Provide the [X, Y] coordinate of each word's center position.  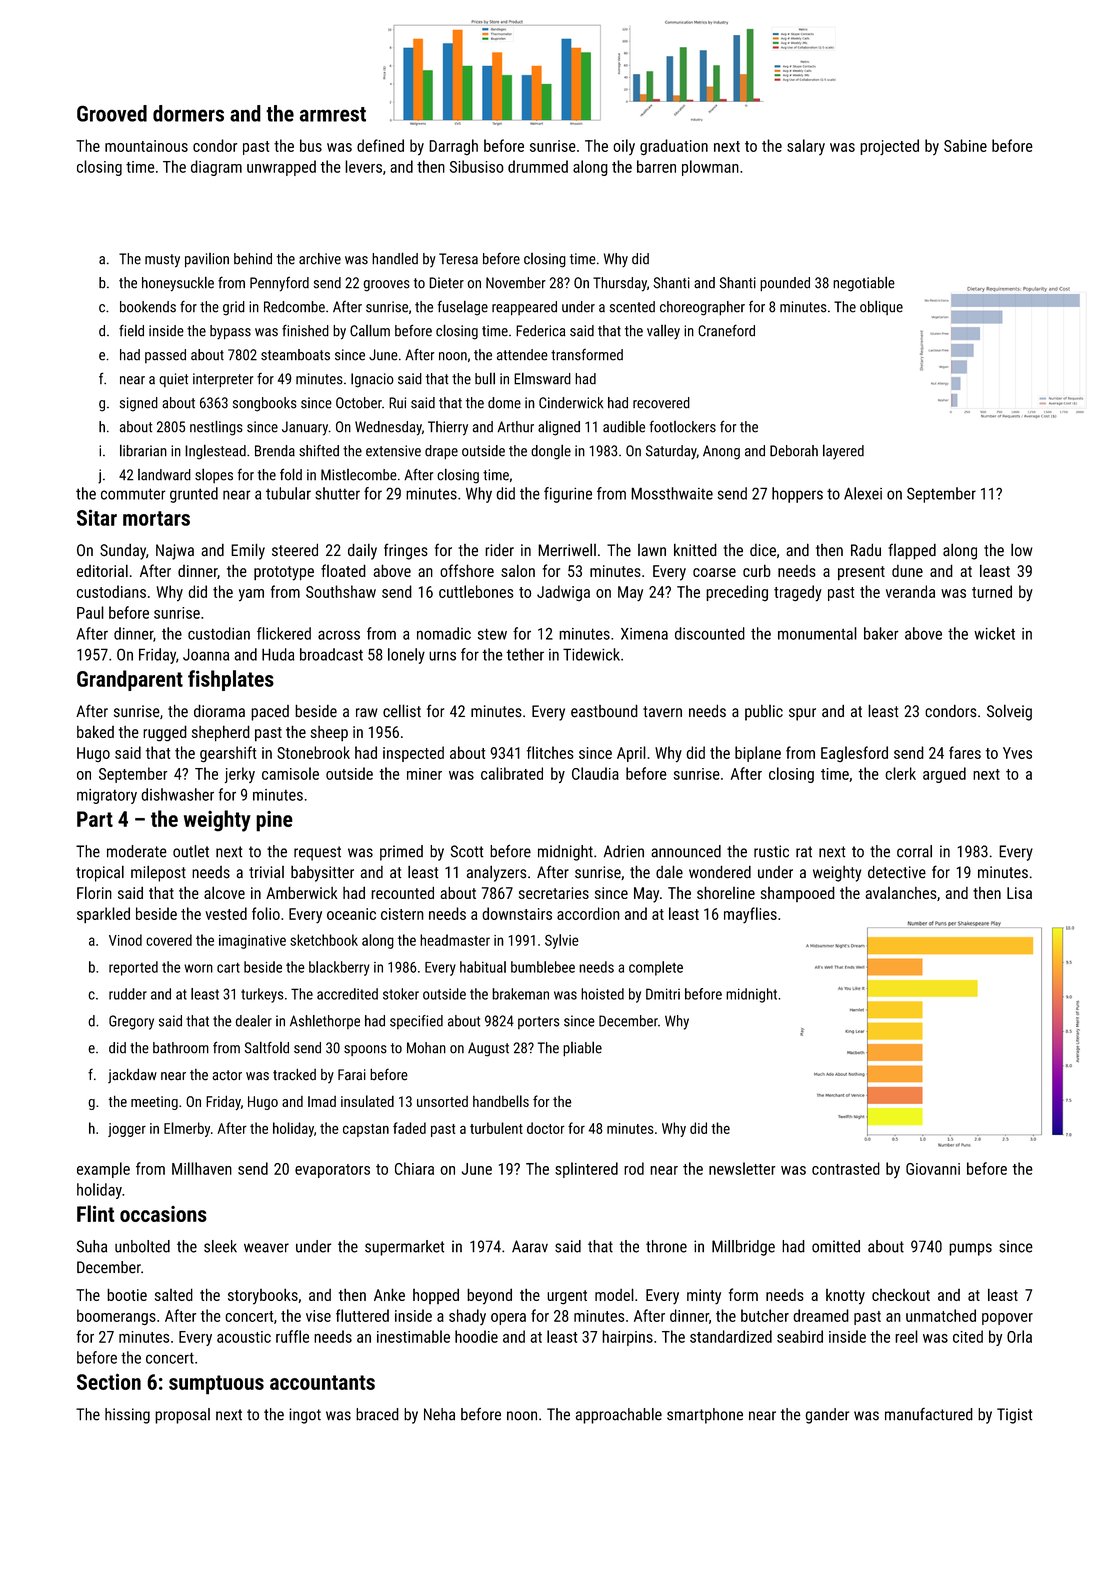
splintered [586, 1170]
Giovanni [933, 1169]
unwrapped [281, 168]
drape [441, 452]
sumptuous [216, 1385]
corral [914, 851]
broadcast [331, 654]
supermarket [404, 1248]
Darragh [453, 147]
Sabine [965, 145]
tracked [294, 1074]
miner [424, 774]
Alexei [863, 493]
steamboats [295, 355]
